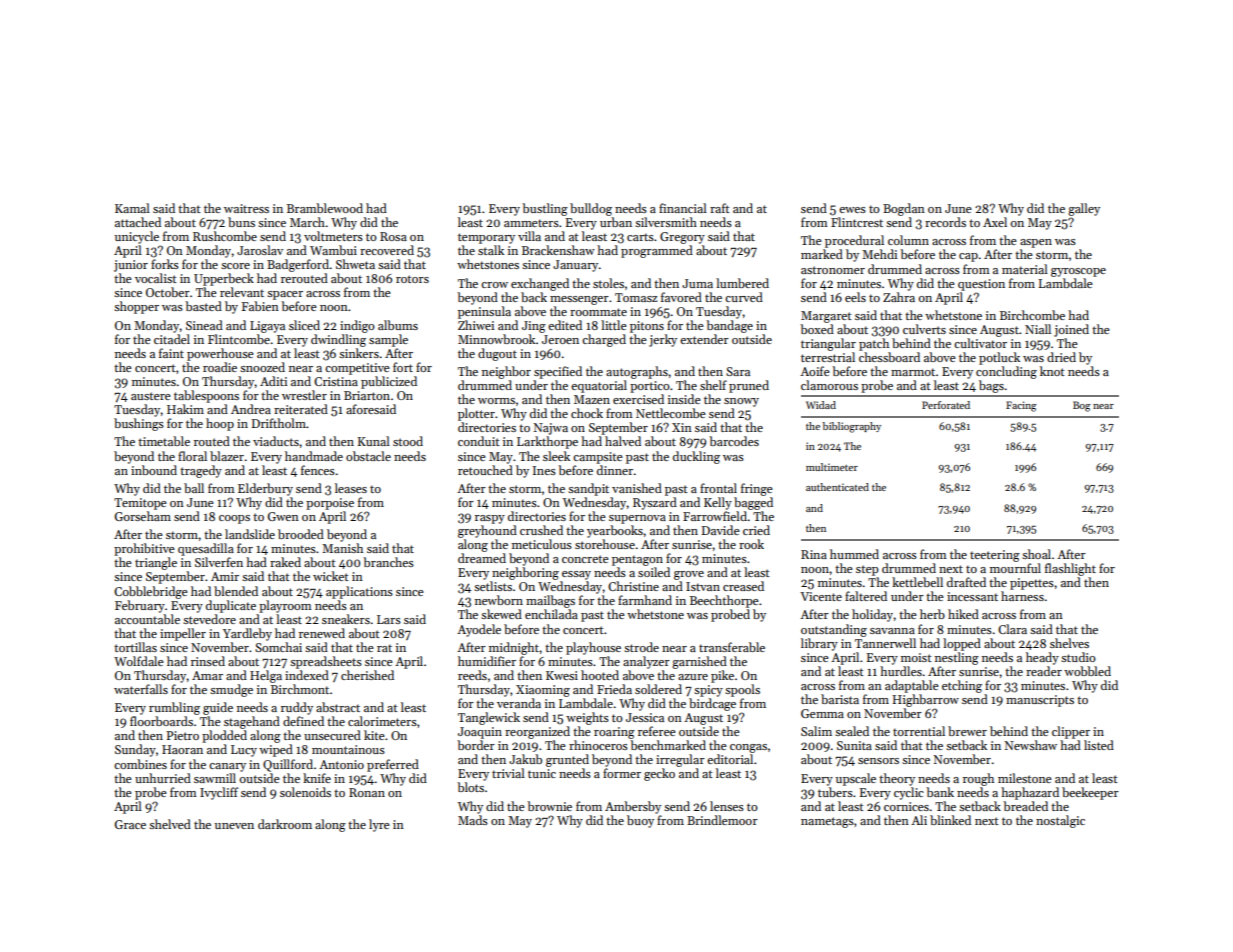 This image has width=1233, height=952. I want to click on triangle, so click(156, 563).
